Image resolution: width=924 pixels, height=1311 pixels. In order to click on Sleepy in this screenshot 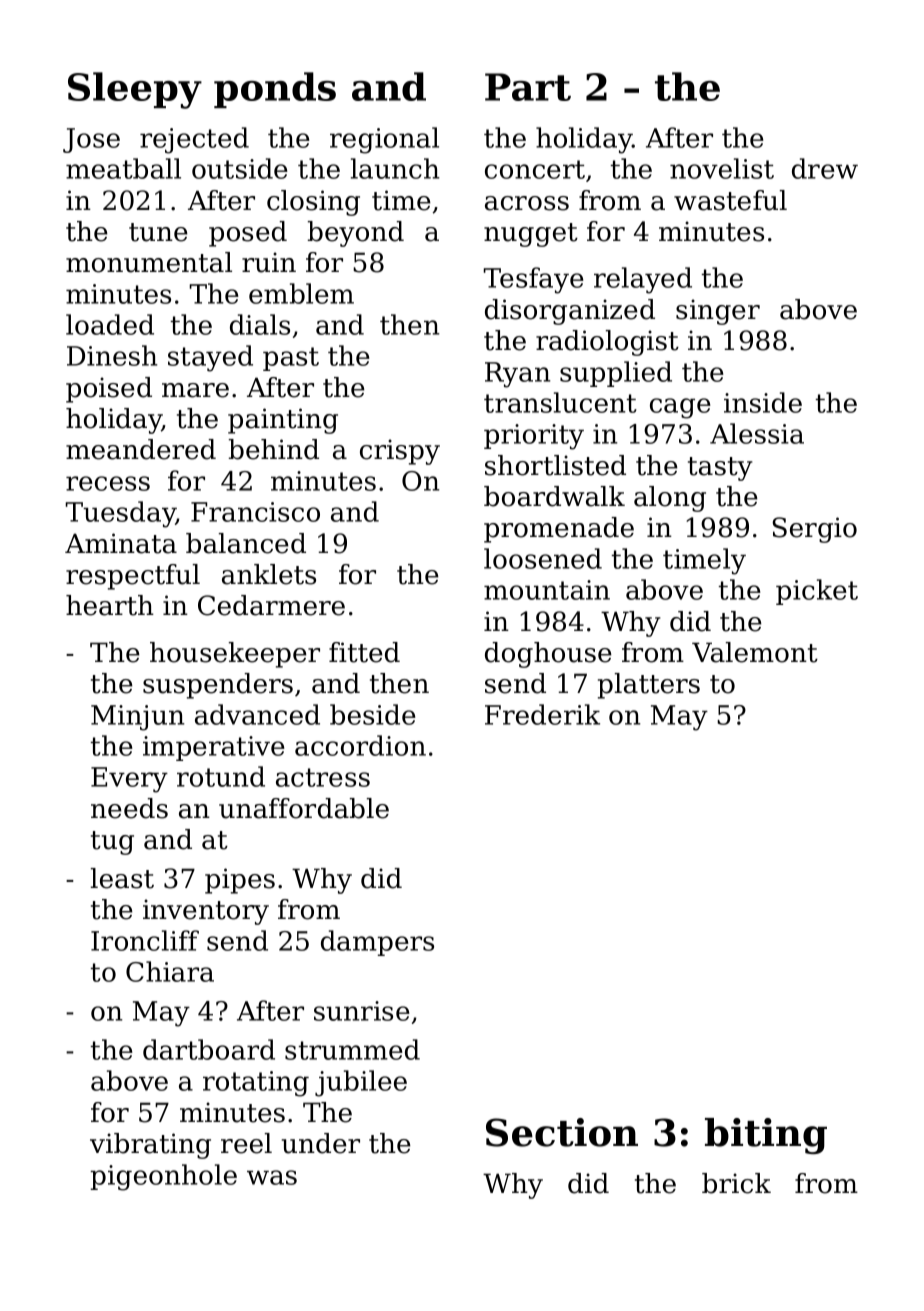, I will do `click(135, 90)`.
